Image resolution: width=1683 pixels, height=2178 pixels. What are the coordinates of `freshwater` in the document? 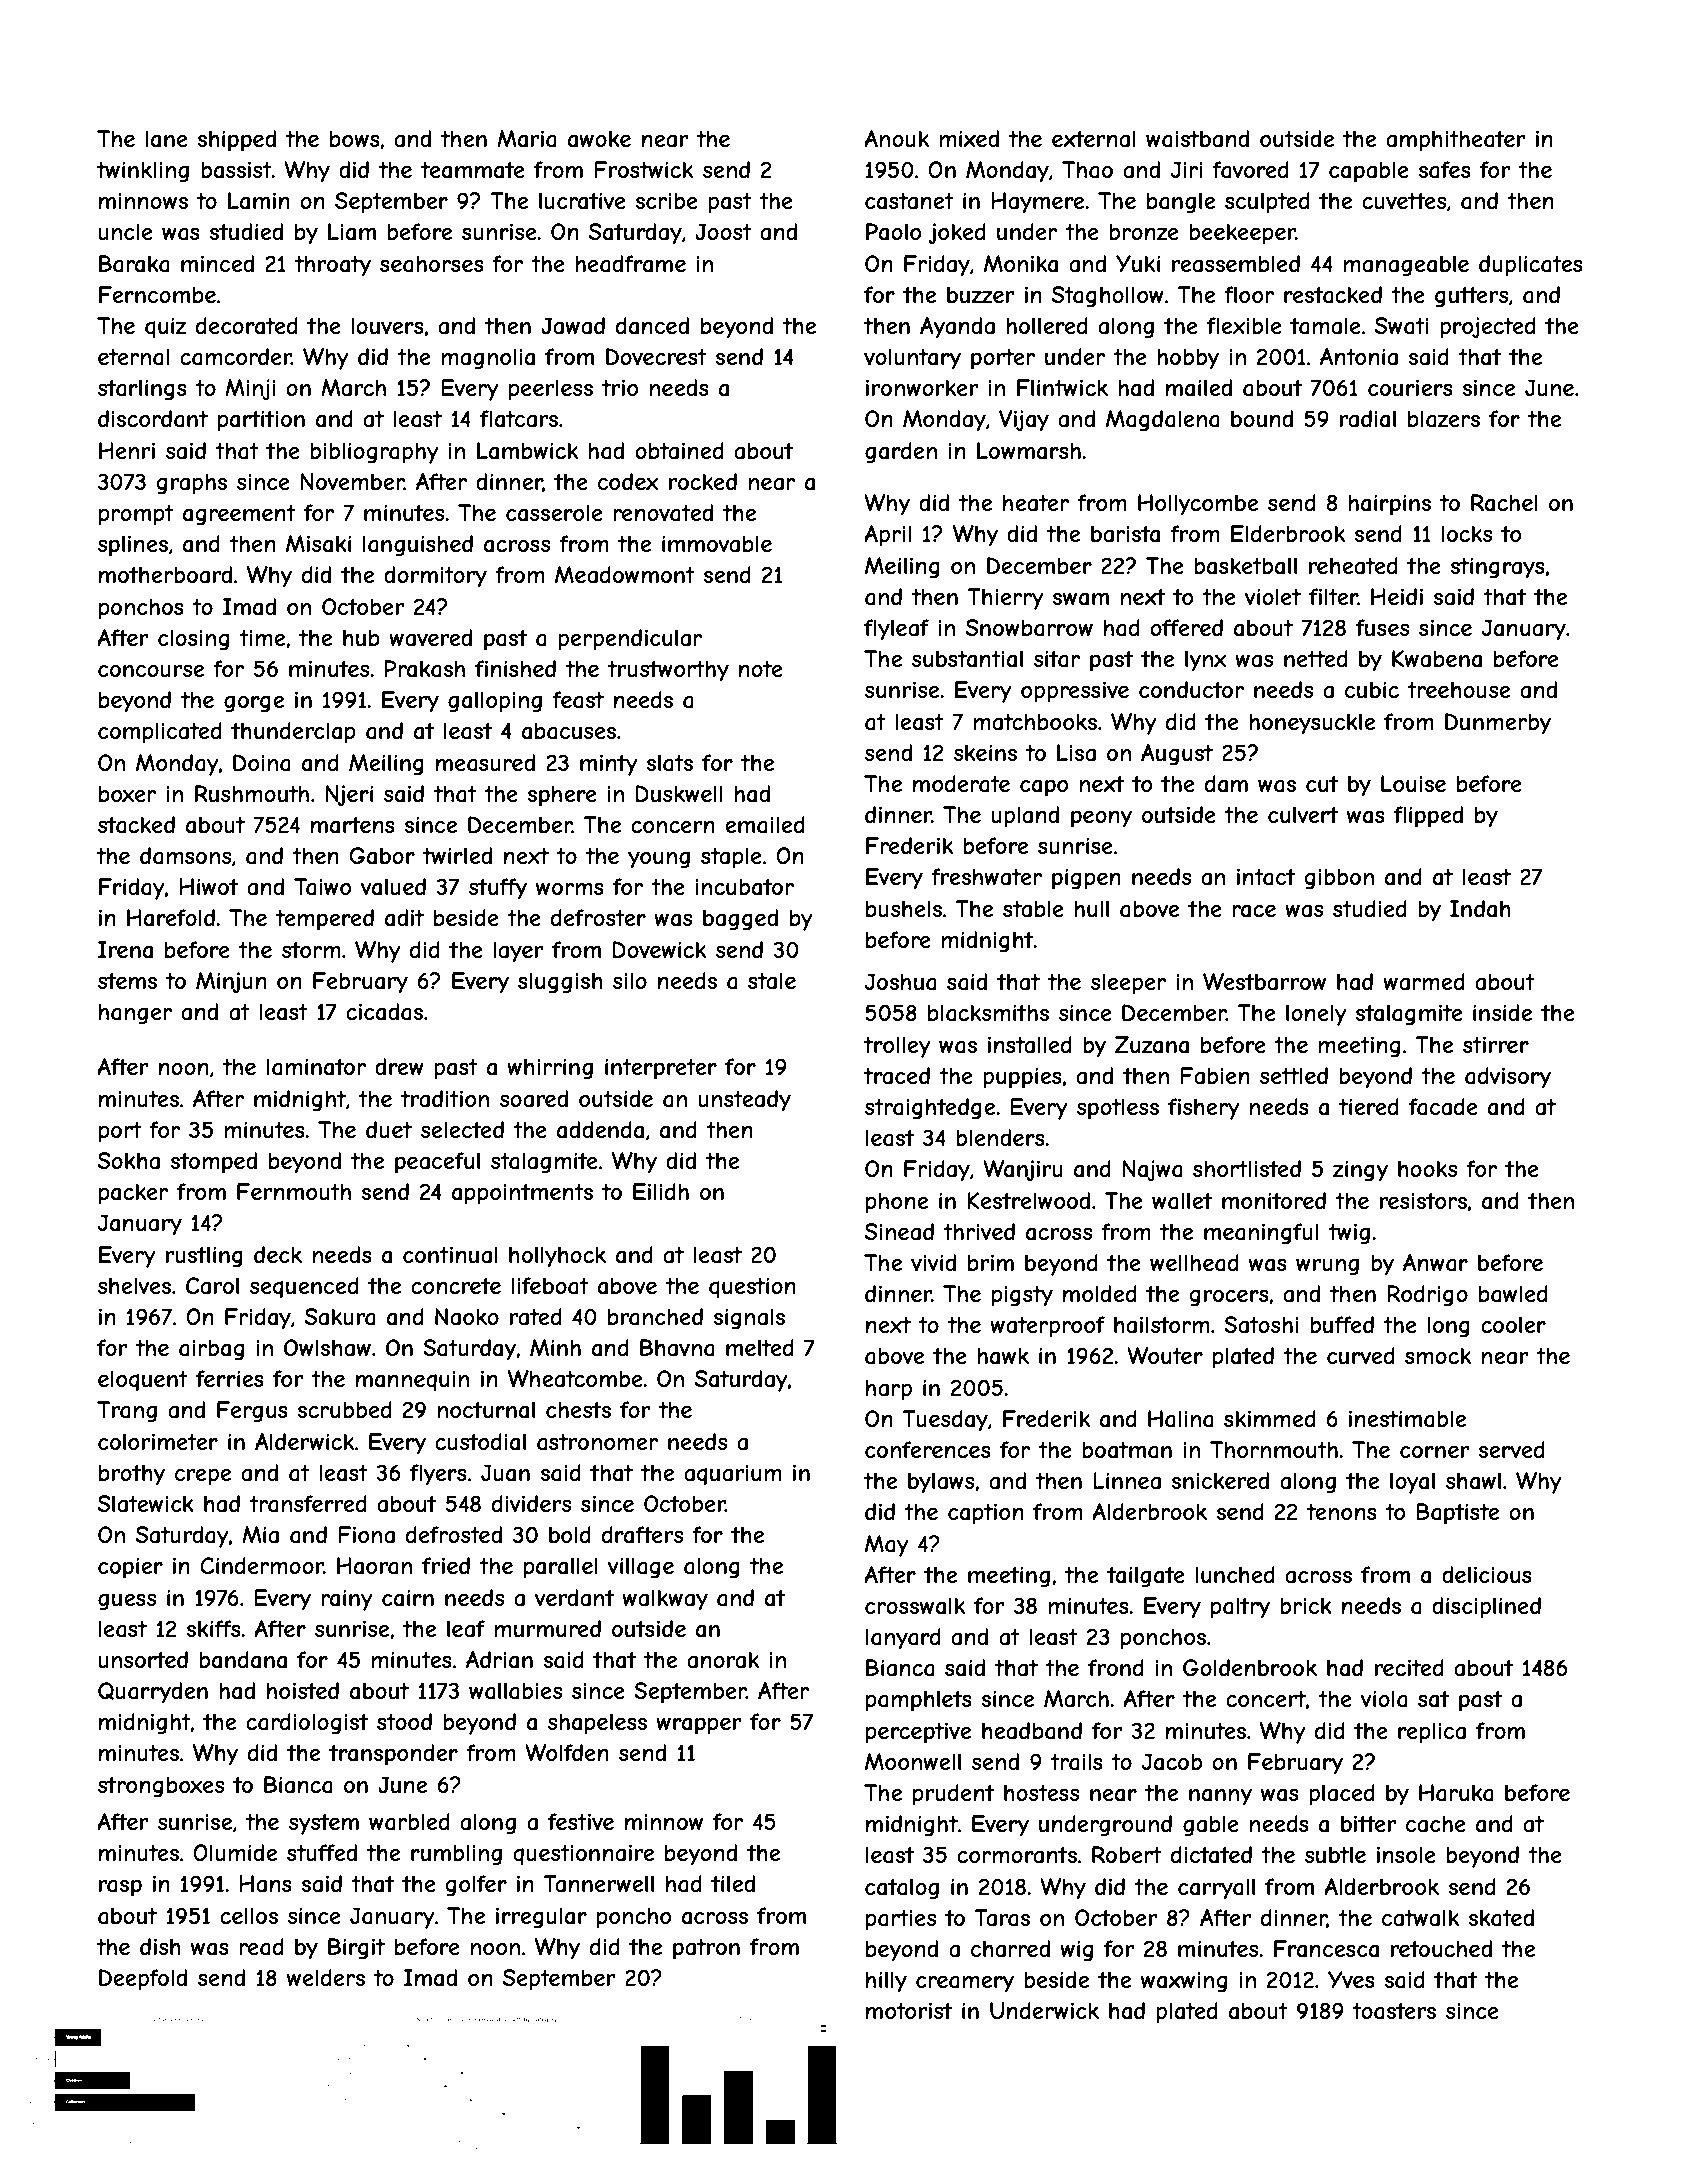 It's located at (986, 877).
